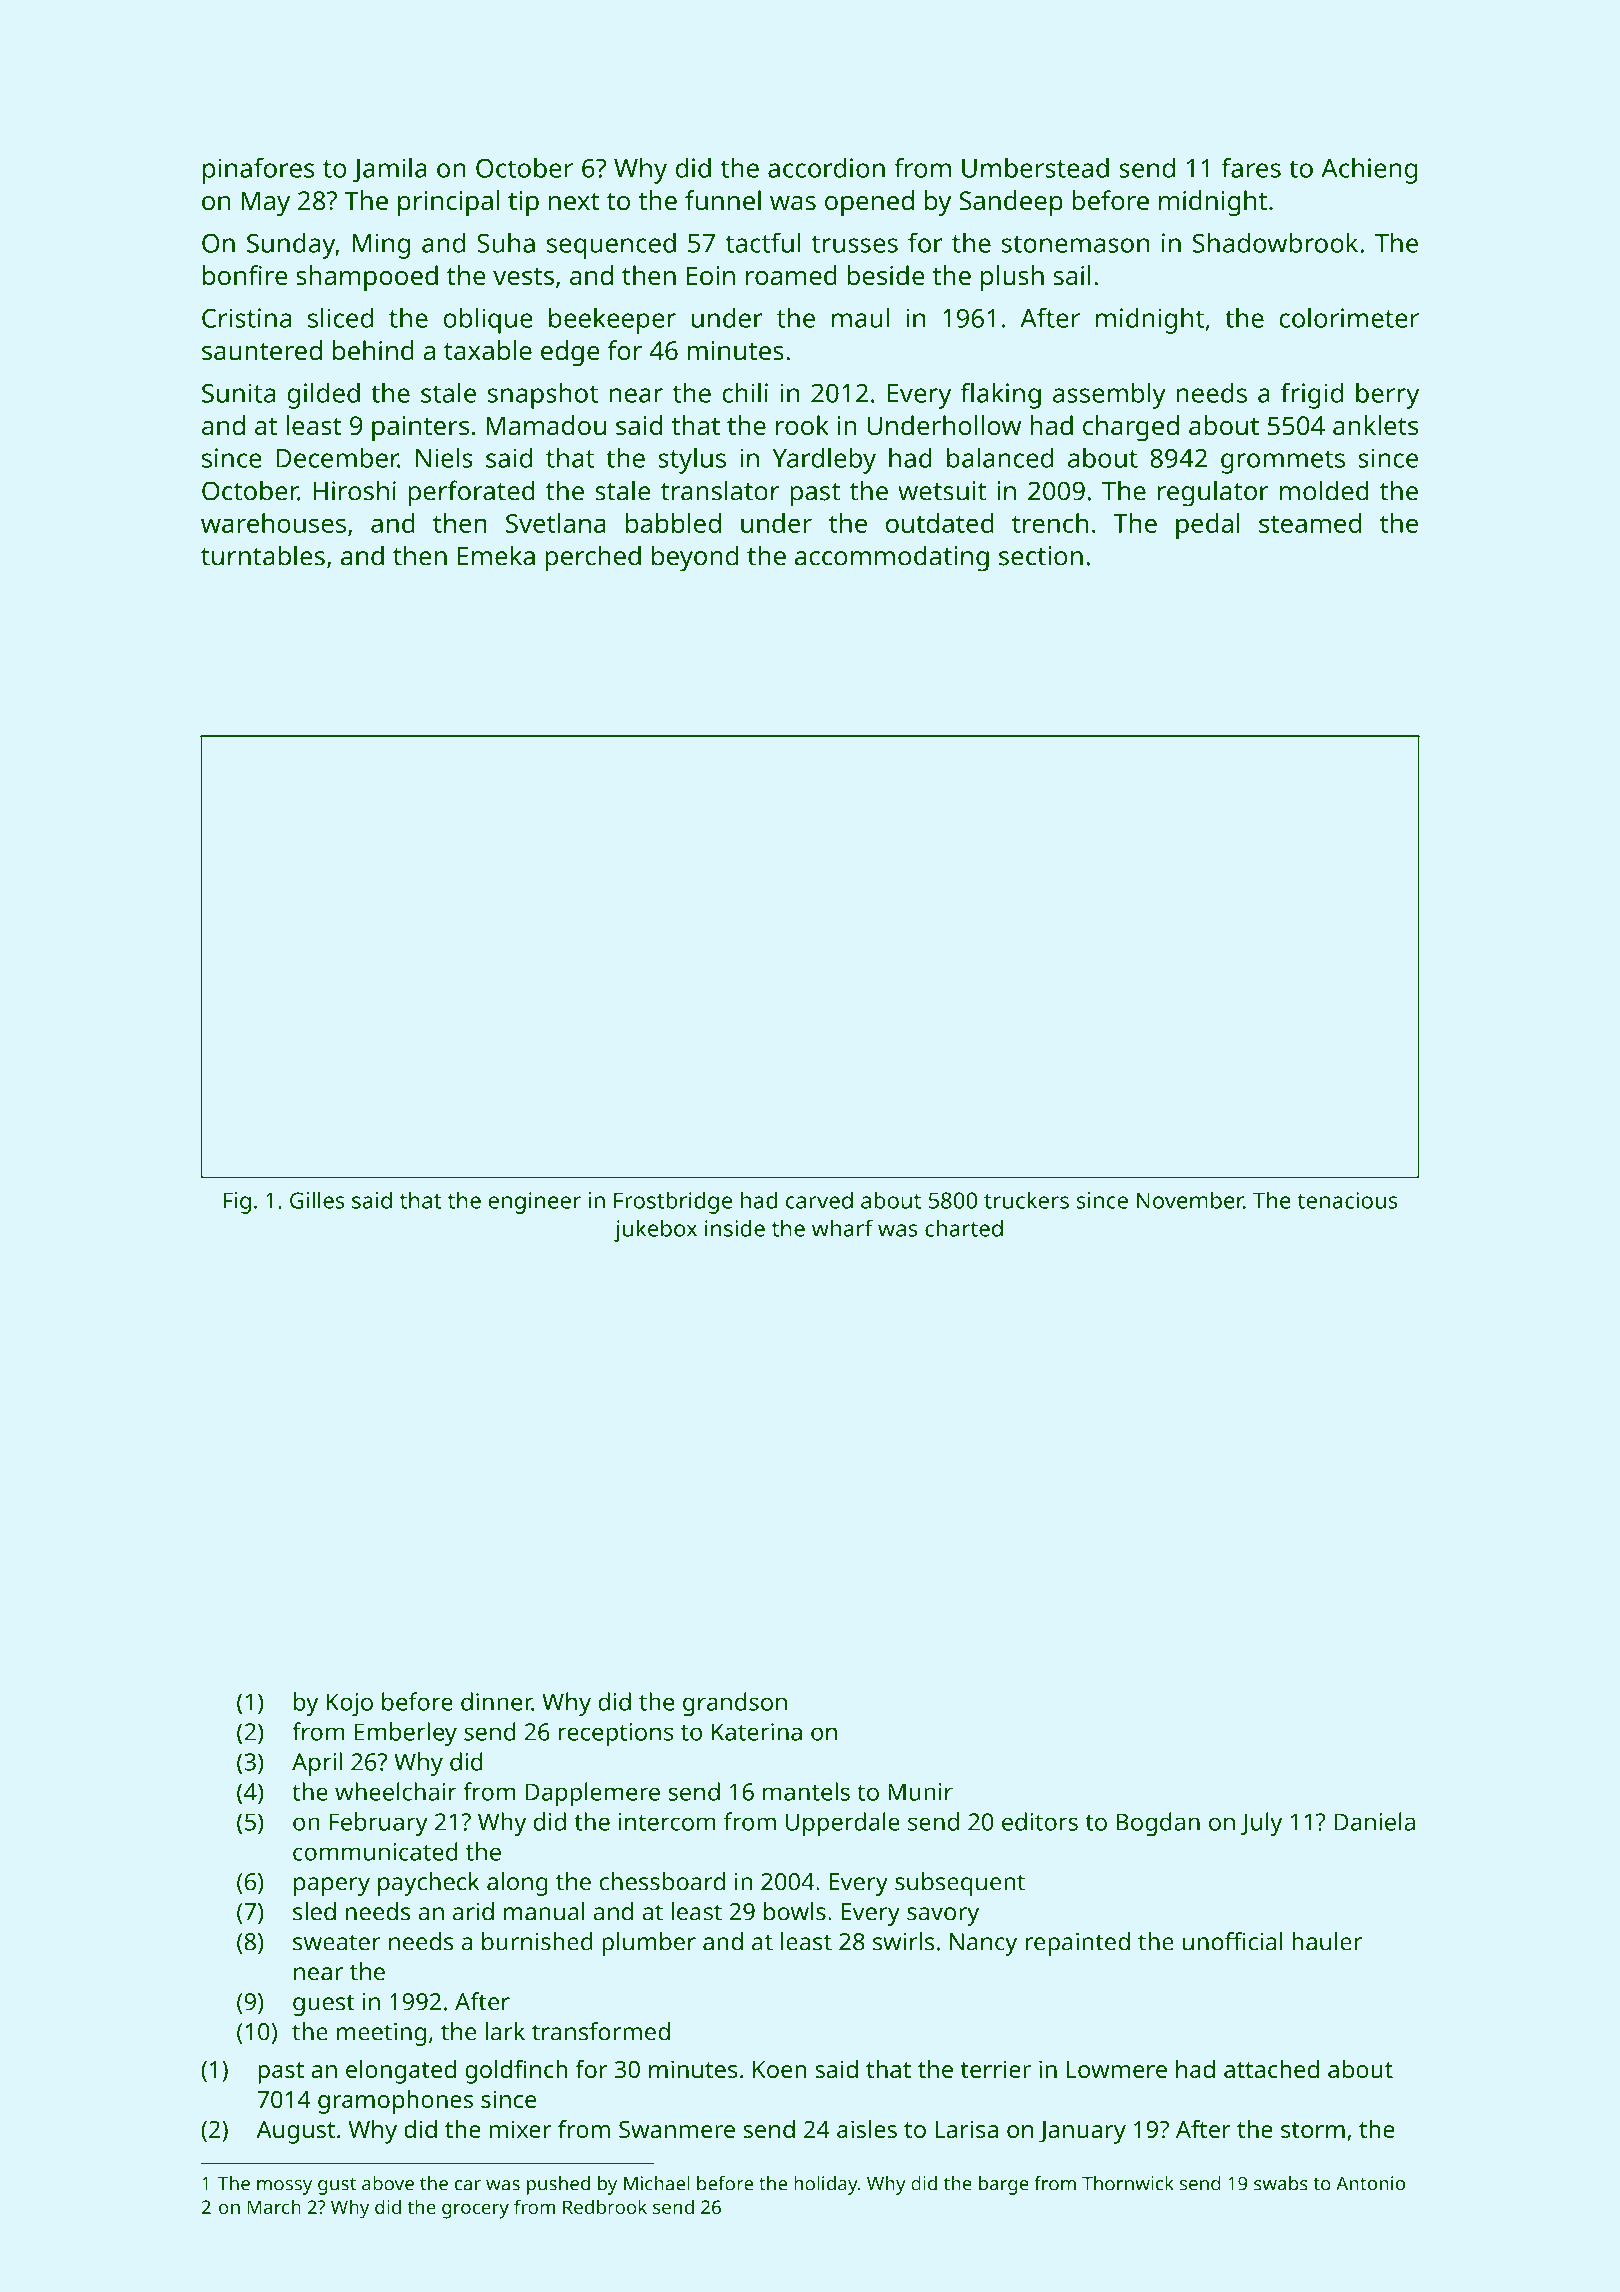  I want to click on sequenced, so click(611, 246).
